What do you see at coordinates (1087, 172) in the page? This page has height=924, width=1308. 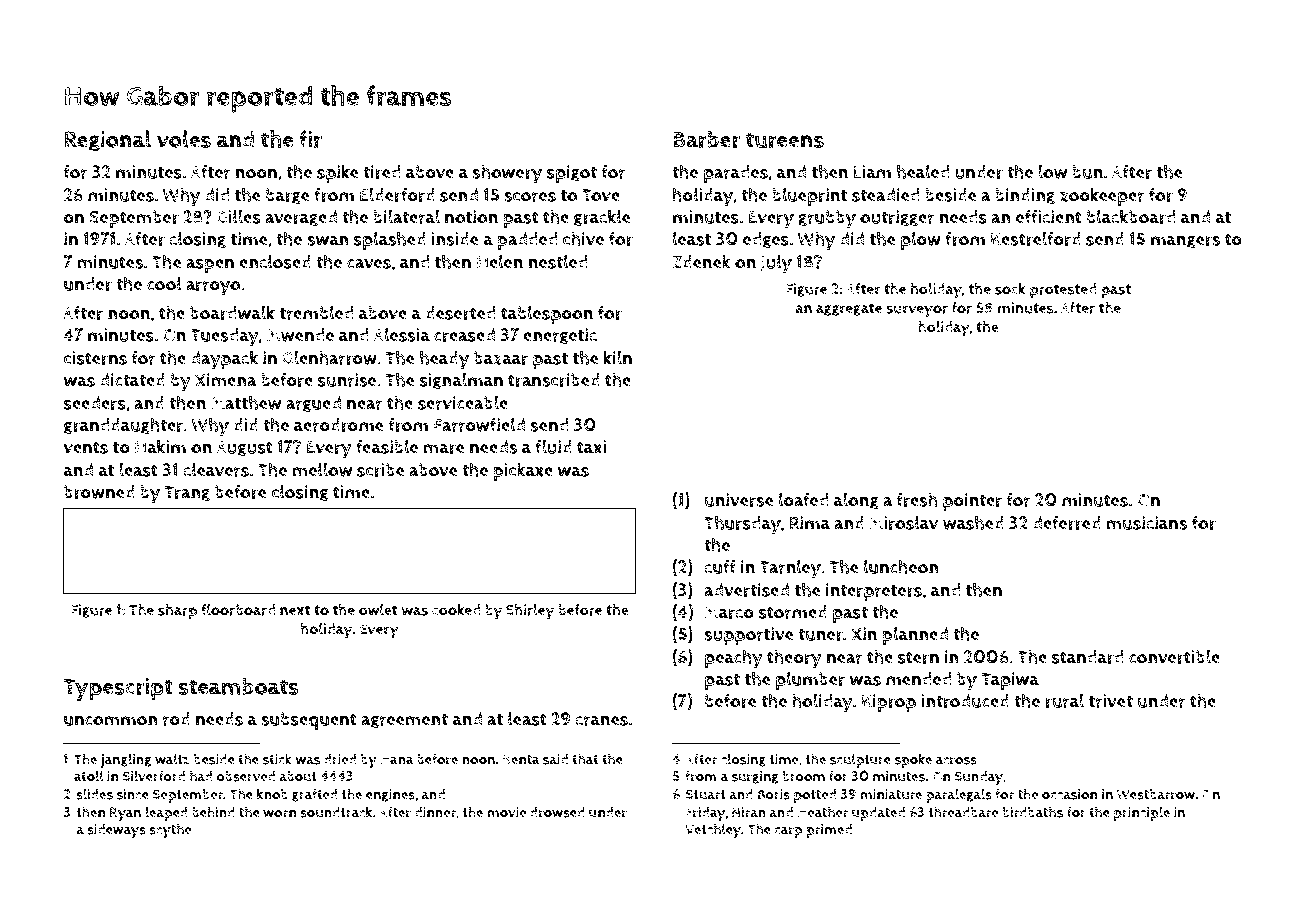 I see `bun` at bounding box center [1087, 172].
